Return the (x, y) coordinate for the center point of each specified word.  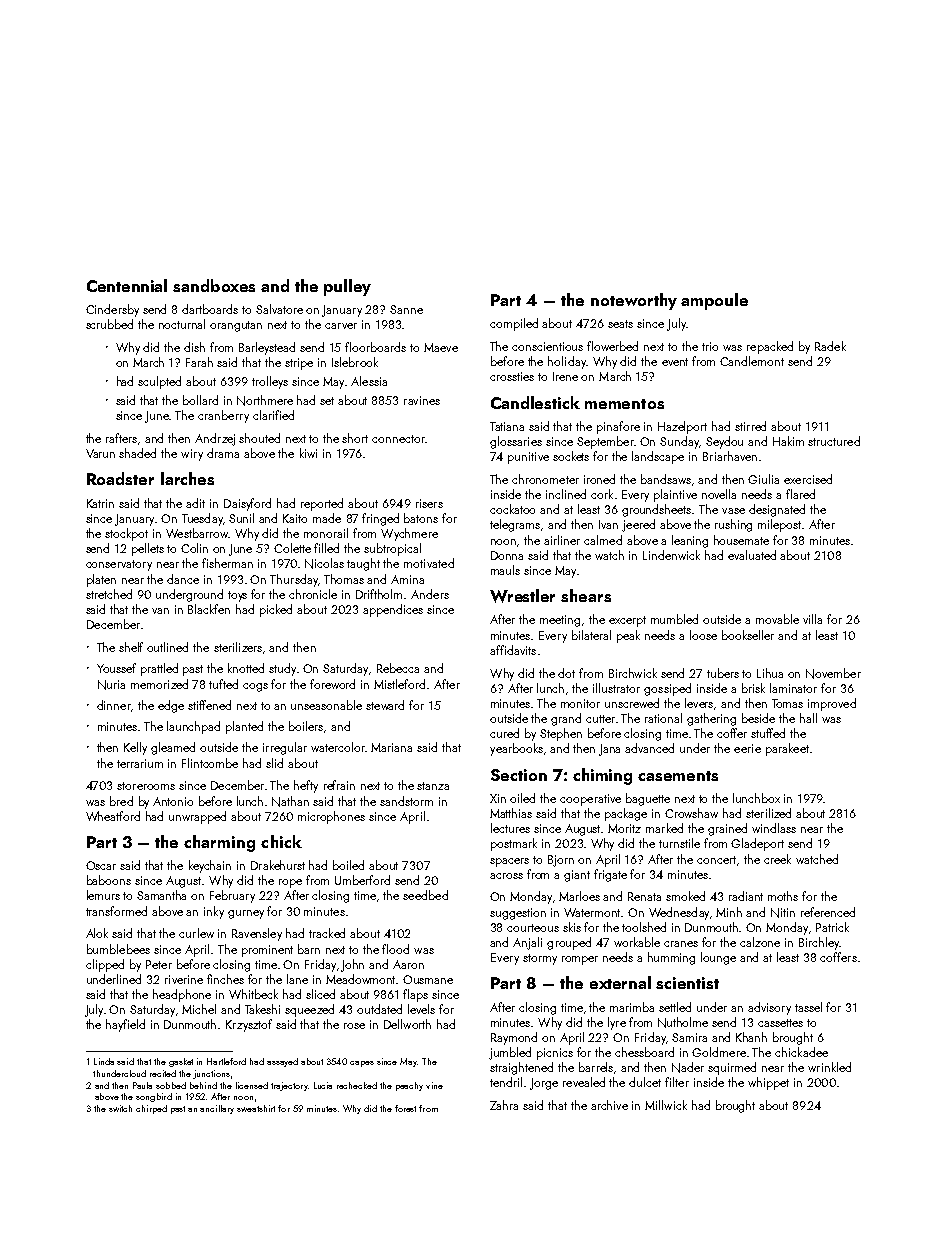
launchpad (193, 727)
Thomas (344, 579)
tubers (723, 673)
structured (834, 441)
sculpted (159, 382)
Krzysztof (249, 1025)
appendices (393, 610)
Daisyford (247, 504)
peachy (409, 1086)
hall (808, 718)
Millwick (666, 1105)
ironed (599, 479)
